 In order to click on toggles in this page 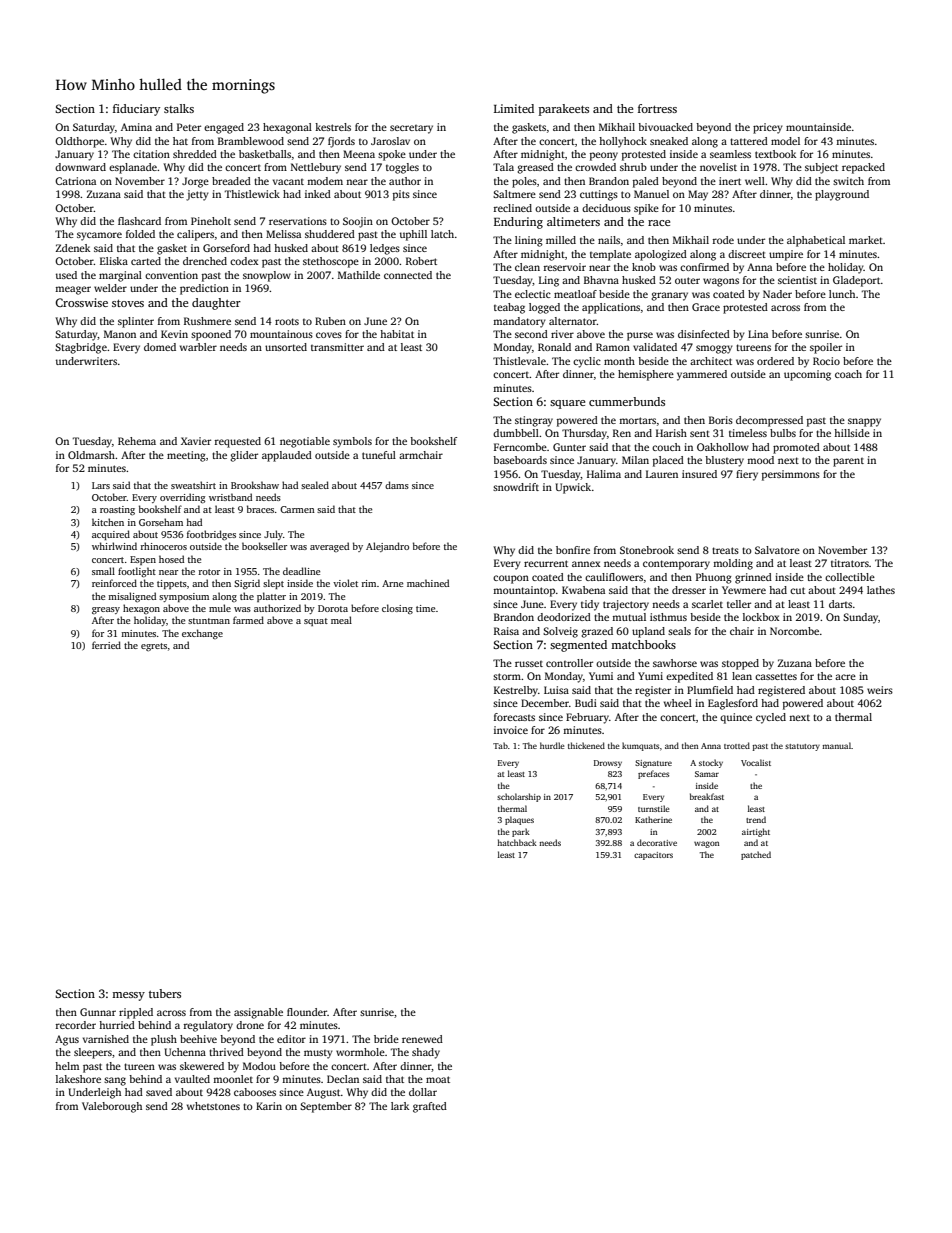, I will do `click(402, 168)`.
